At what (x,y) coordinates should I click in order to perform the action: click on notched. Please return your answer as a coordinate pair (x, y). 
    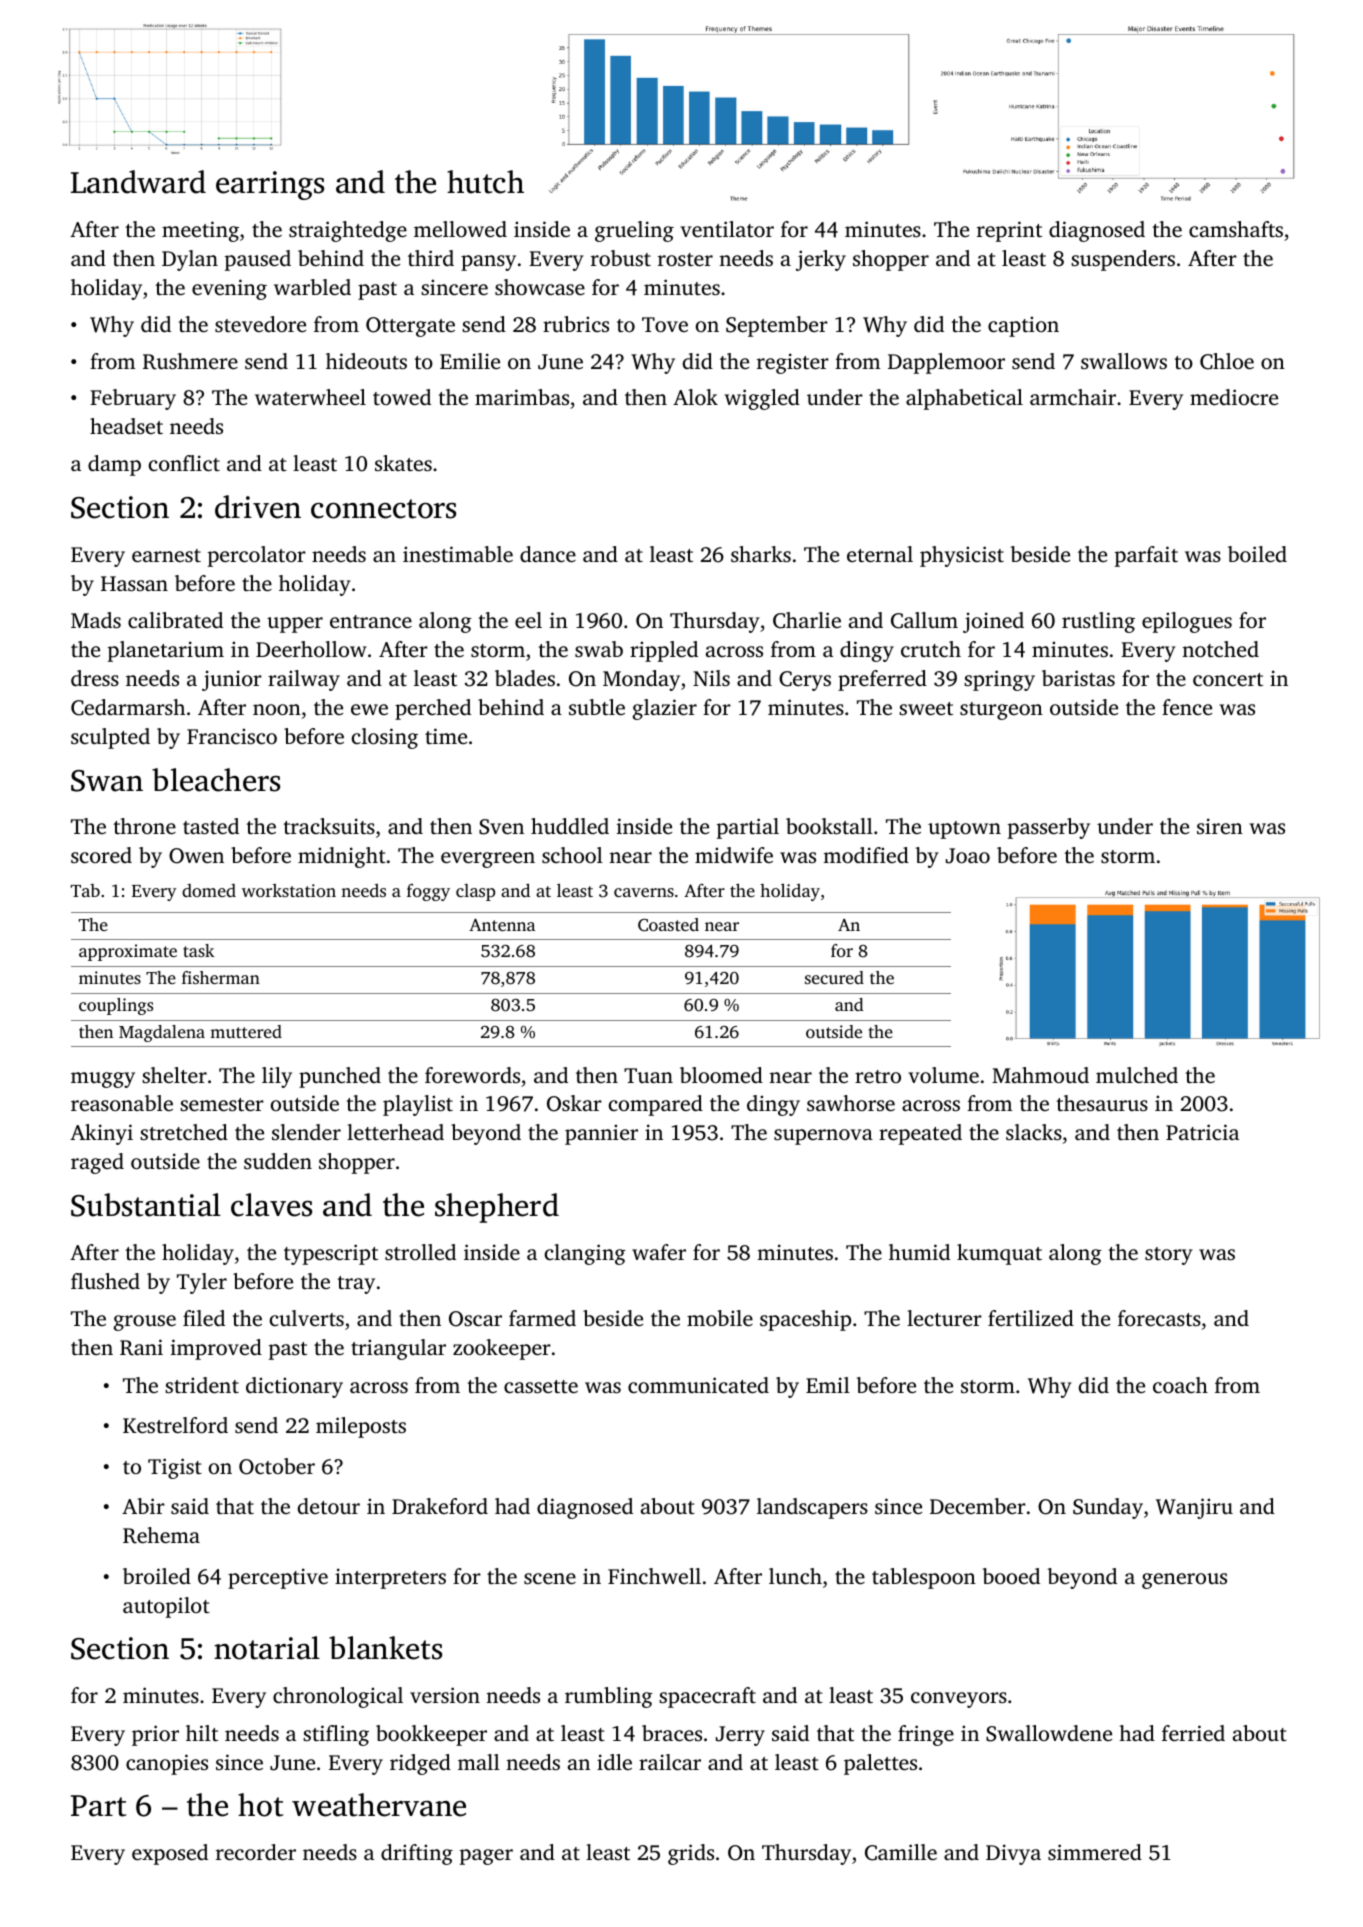
    Looking at the image, I should click on (1220, 649).
